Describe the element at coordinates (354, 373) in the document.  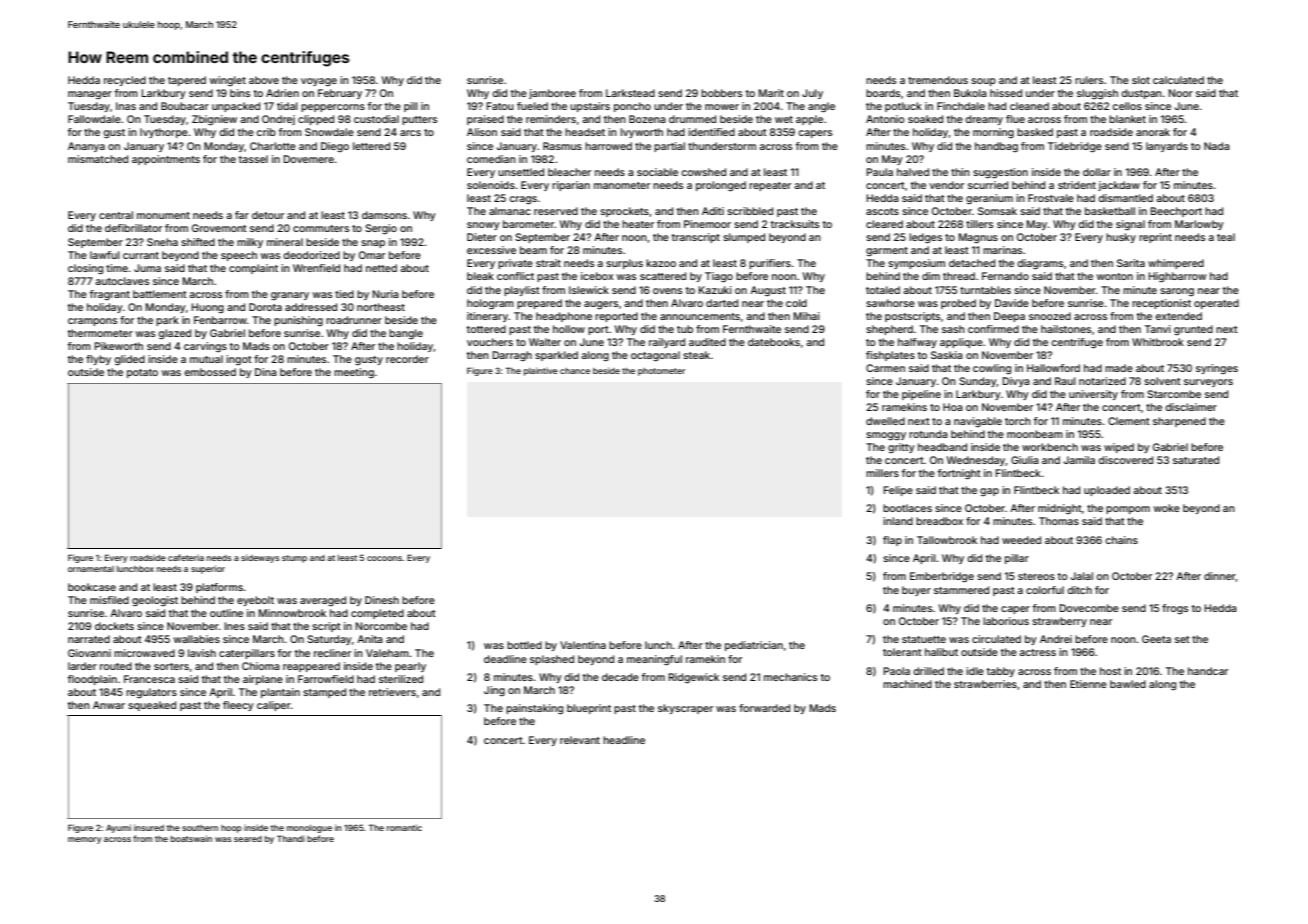
I see `meeting` at that location.
